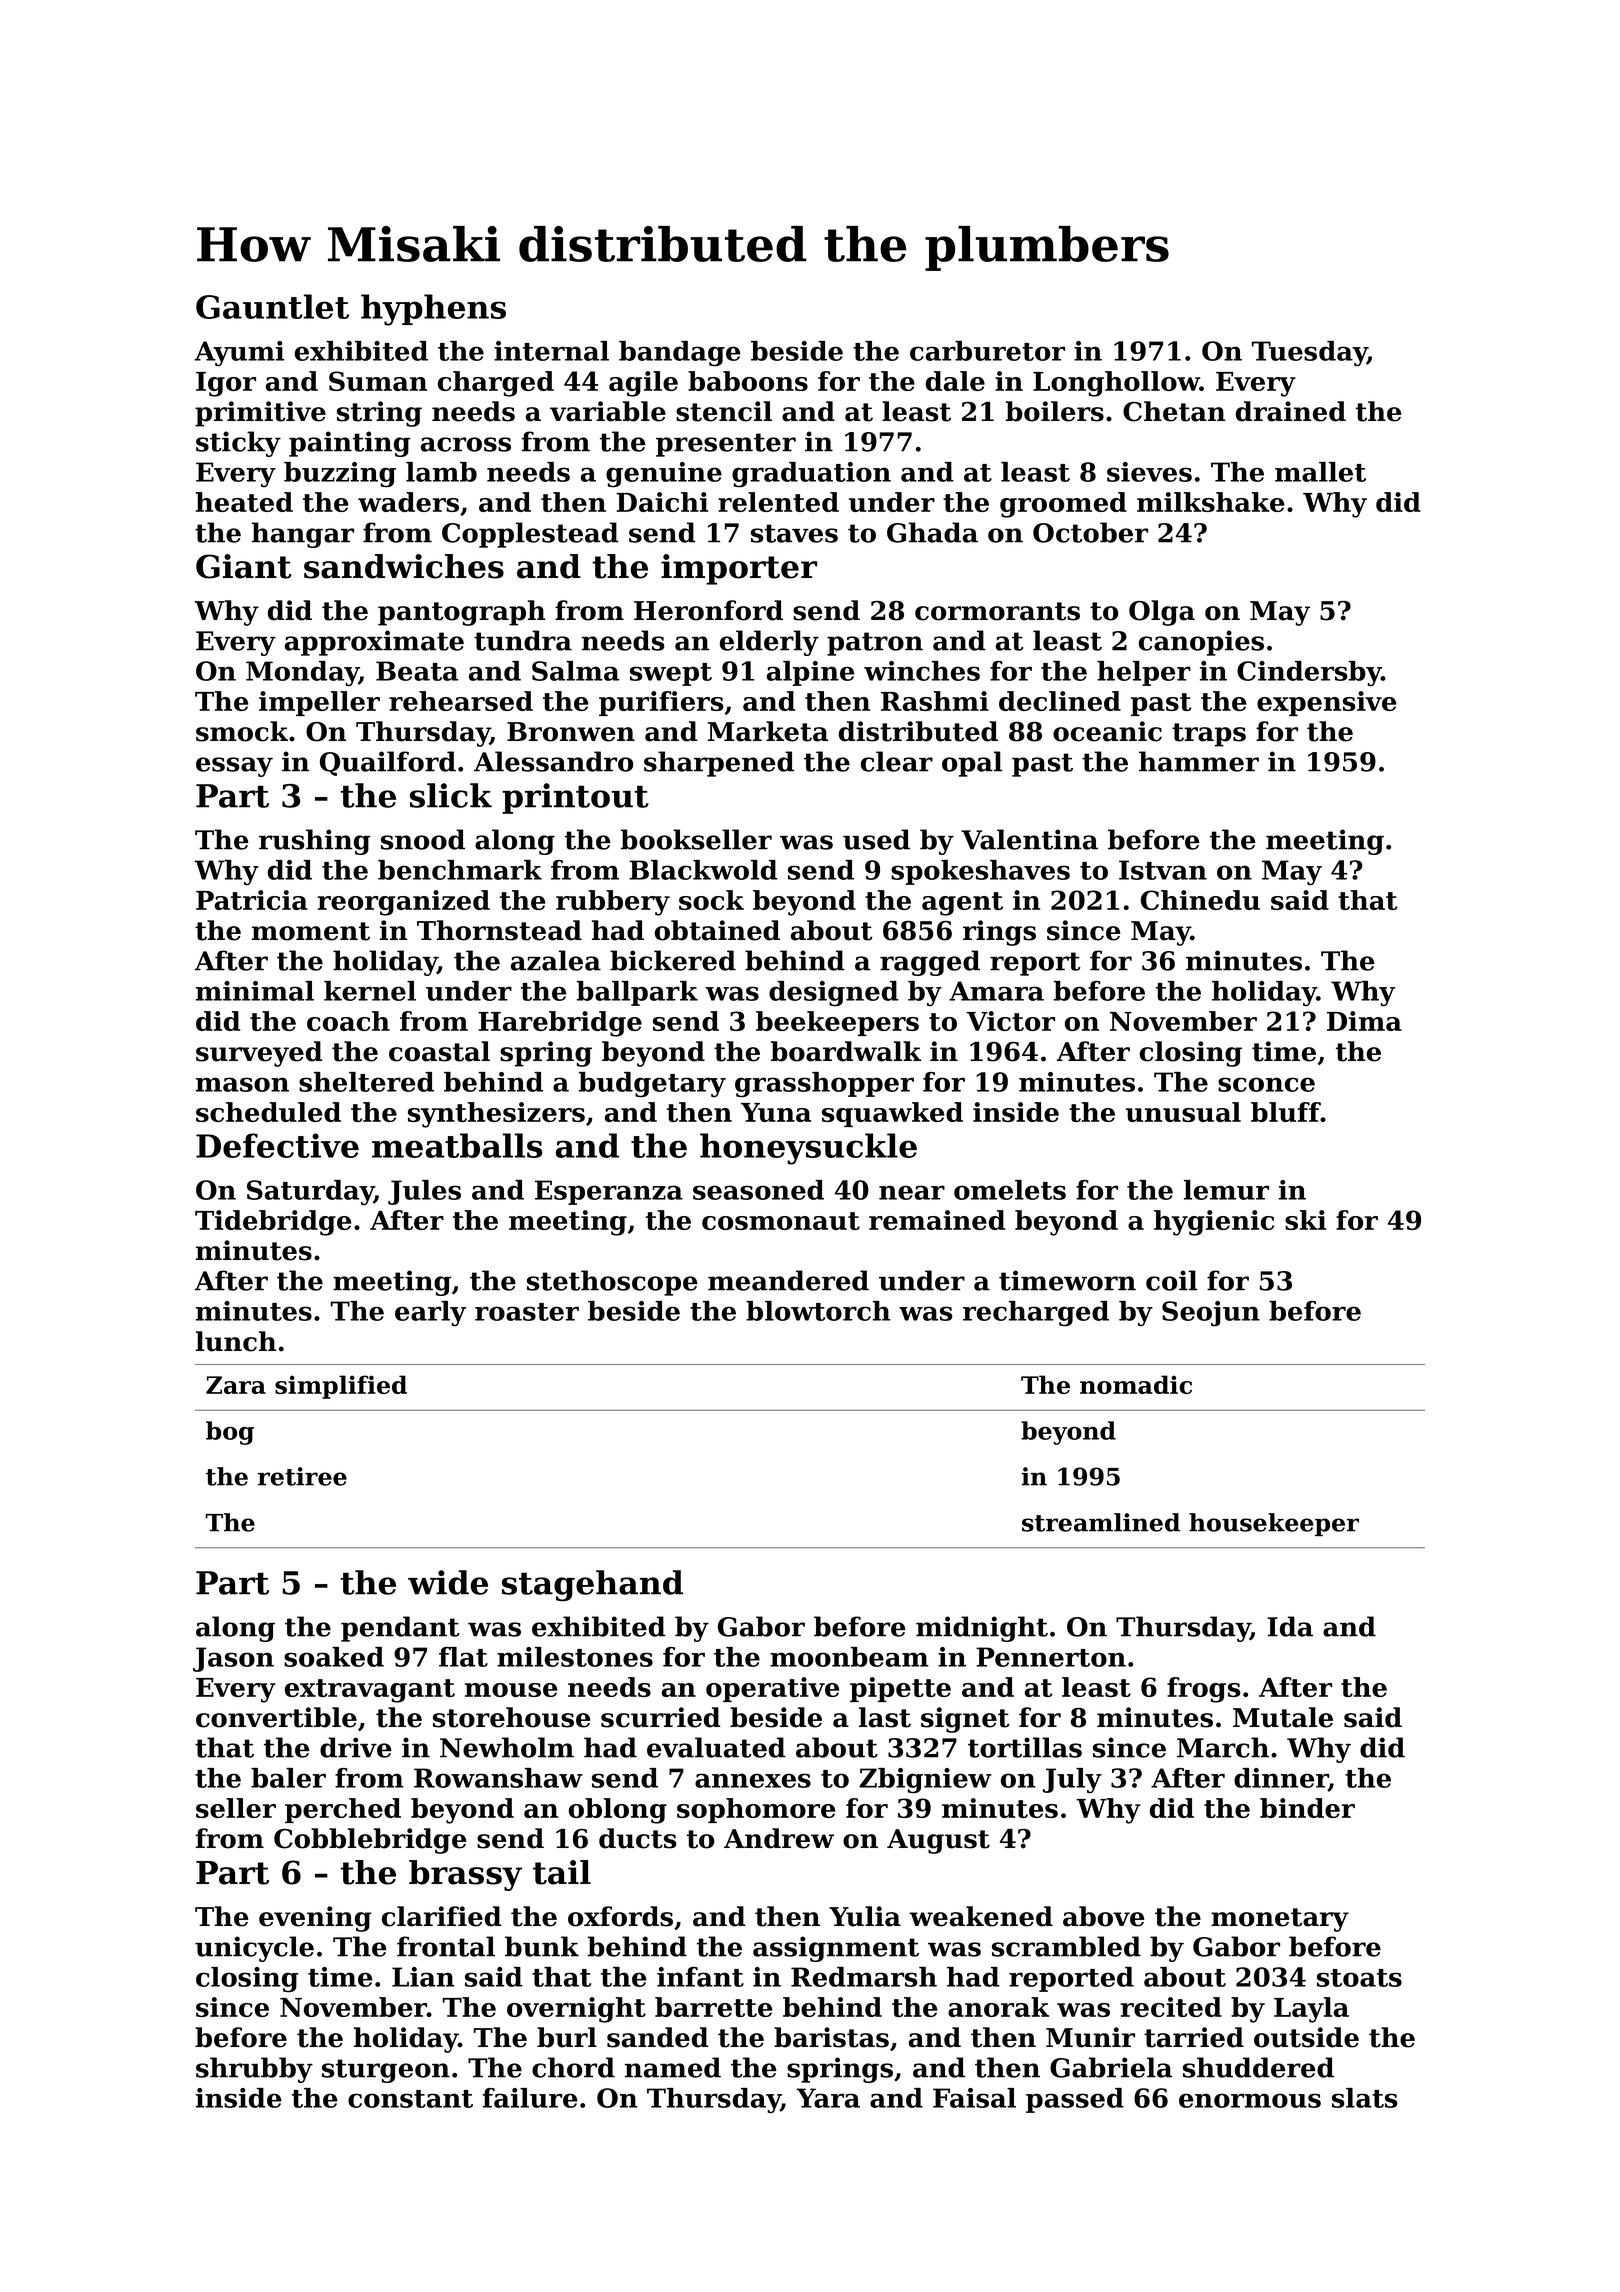 This screenshot has width=1620, height=2292. I want to click on Chinedu, so click(1200, 900).
